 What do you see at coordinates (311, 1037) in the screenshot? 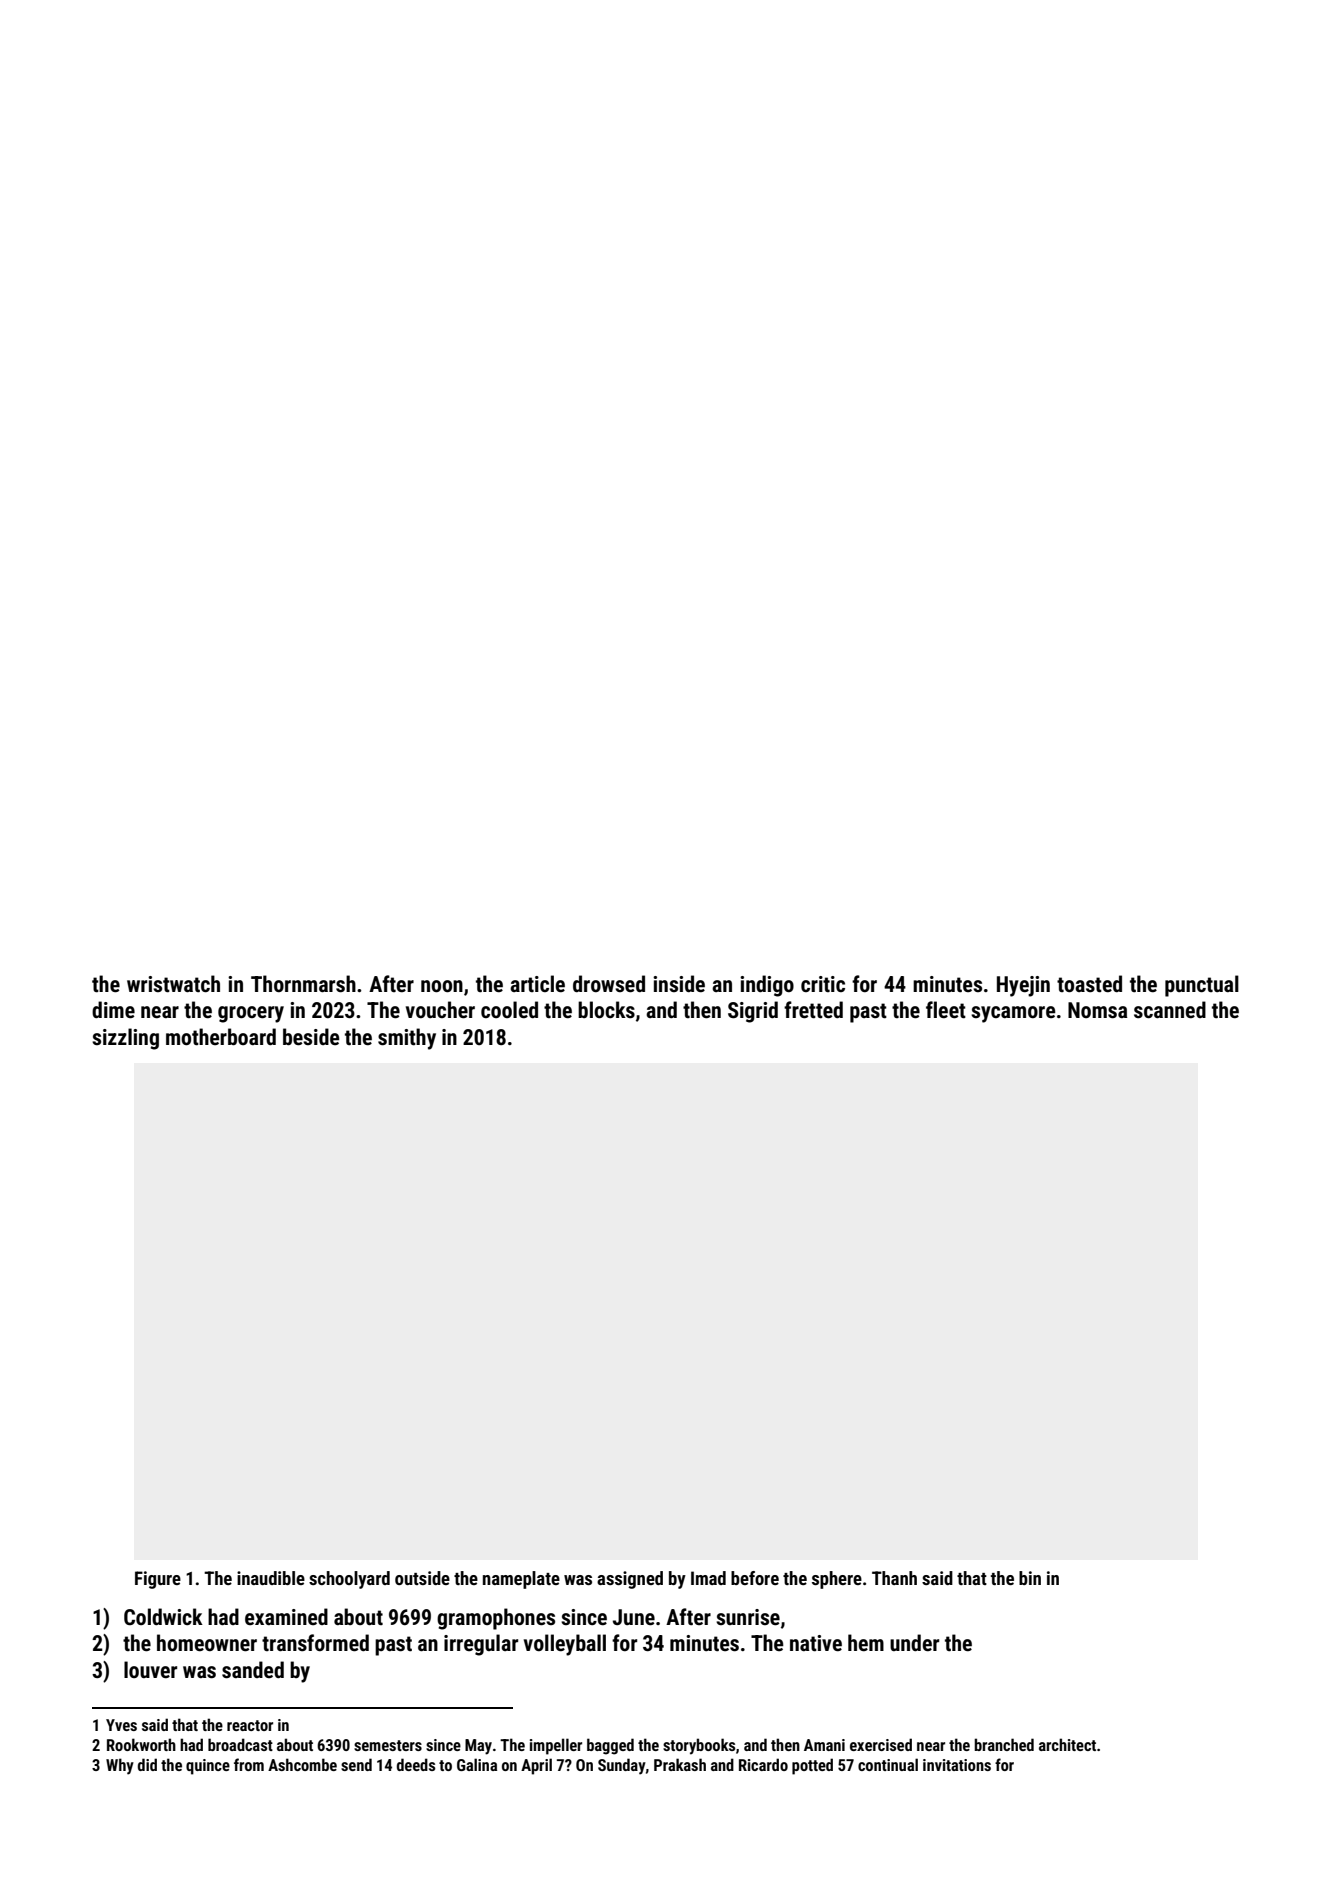
I see `beside` at bounding box center [311, 1037].
